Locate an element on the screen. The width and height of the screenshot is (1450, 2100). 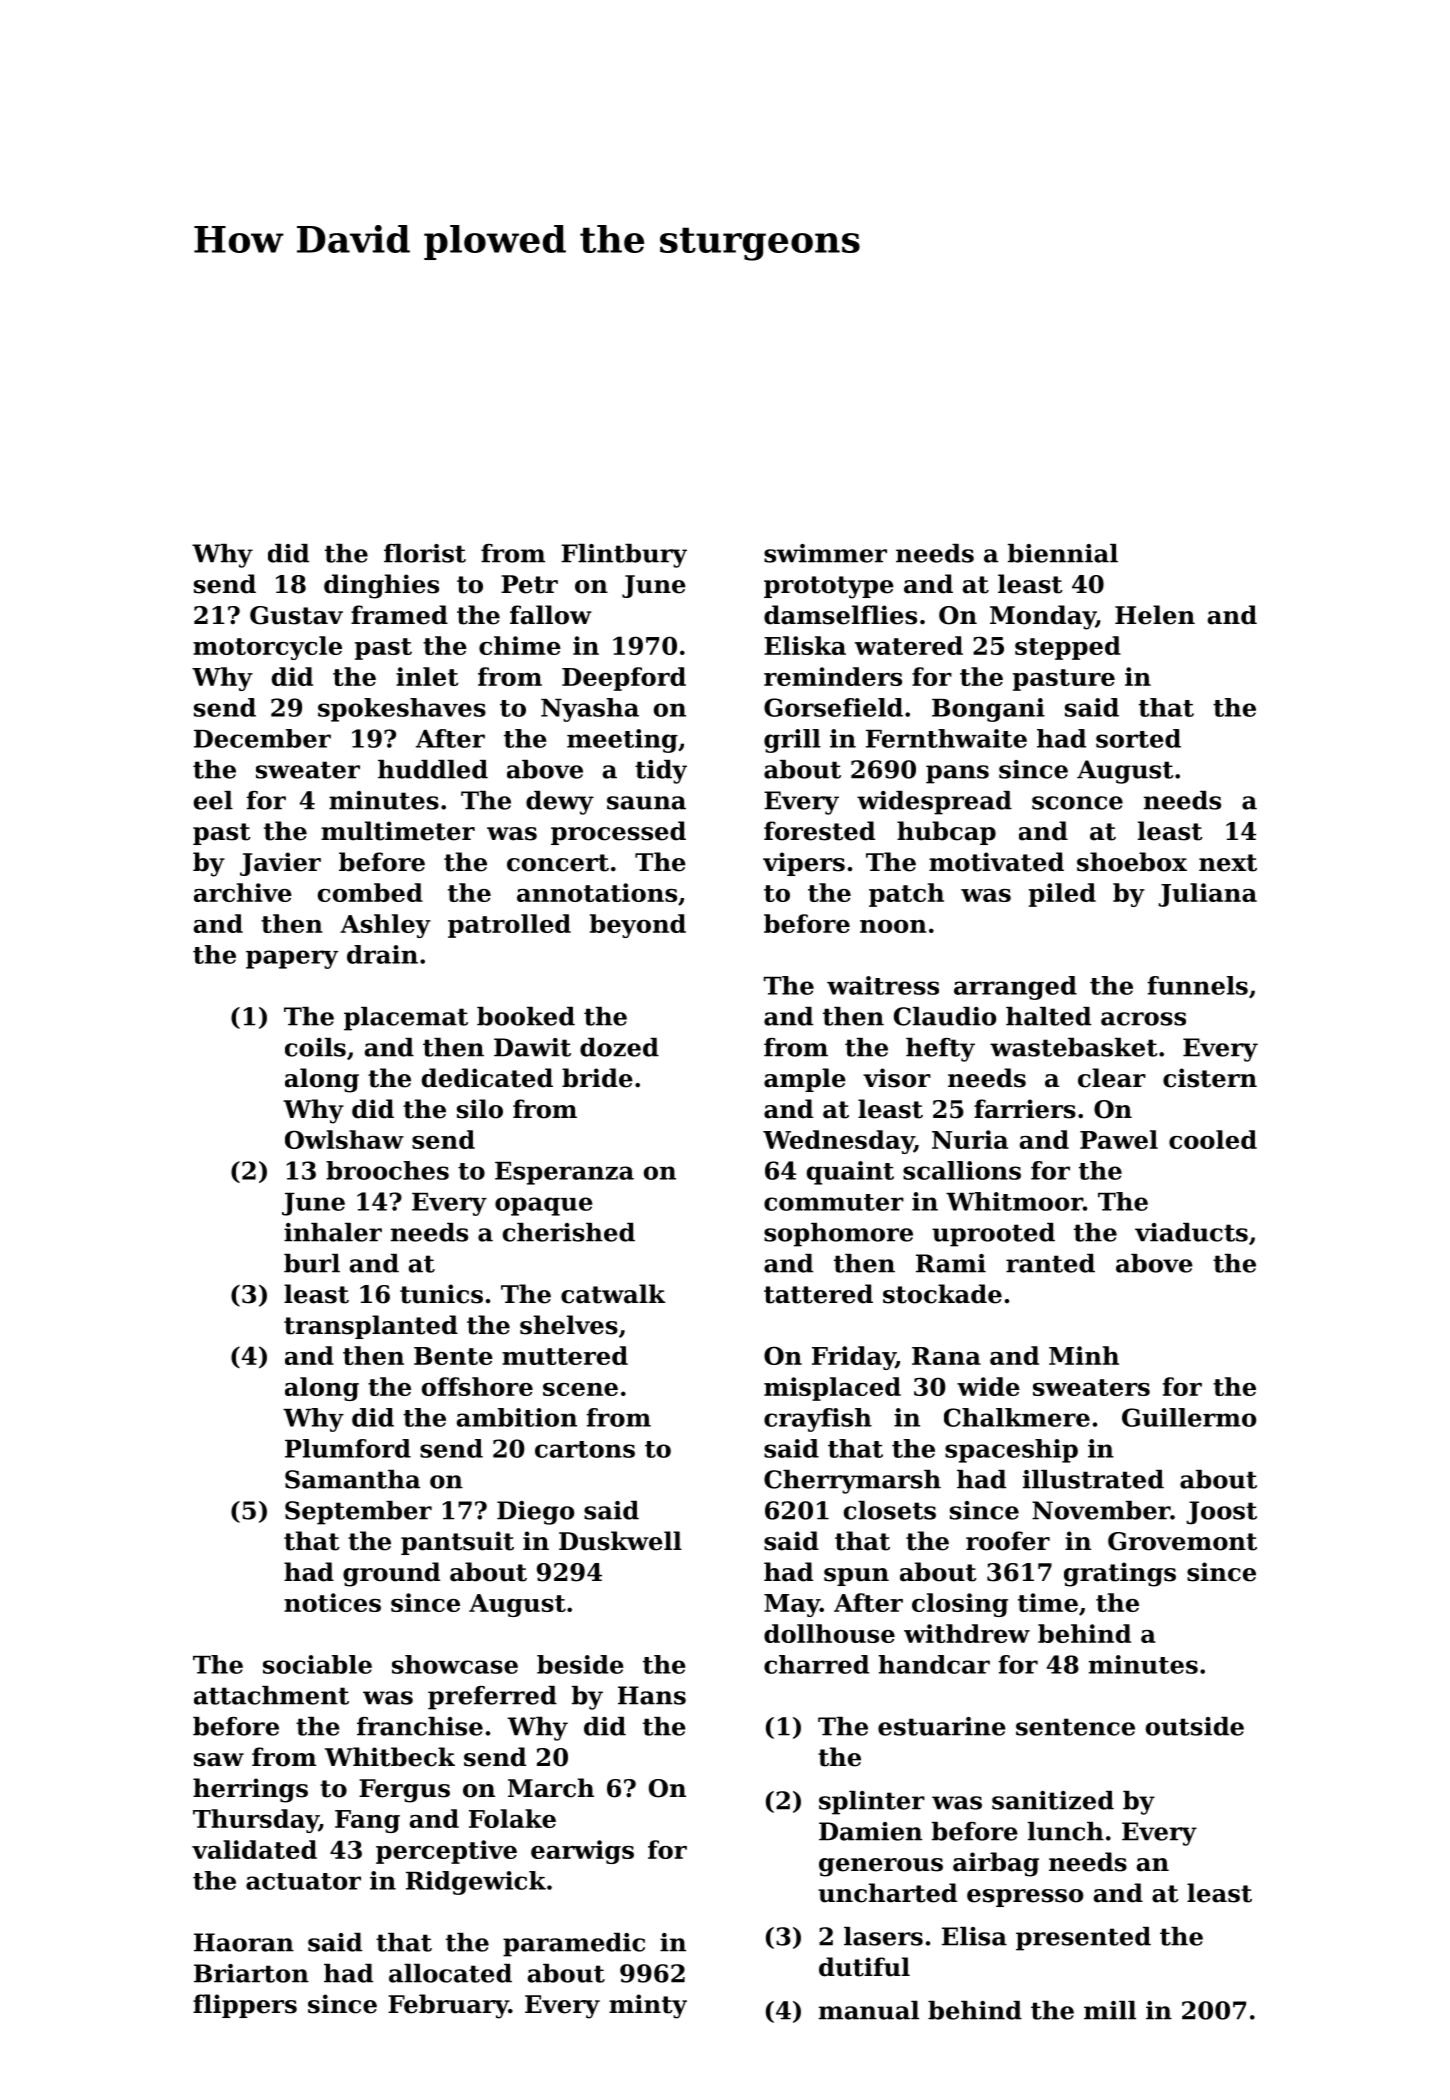
Hans is located at coordinates (652, 1695).
